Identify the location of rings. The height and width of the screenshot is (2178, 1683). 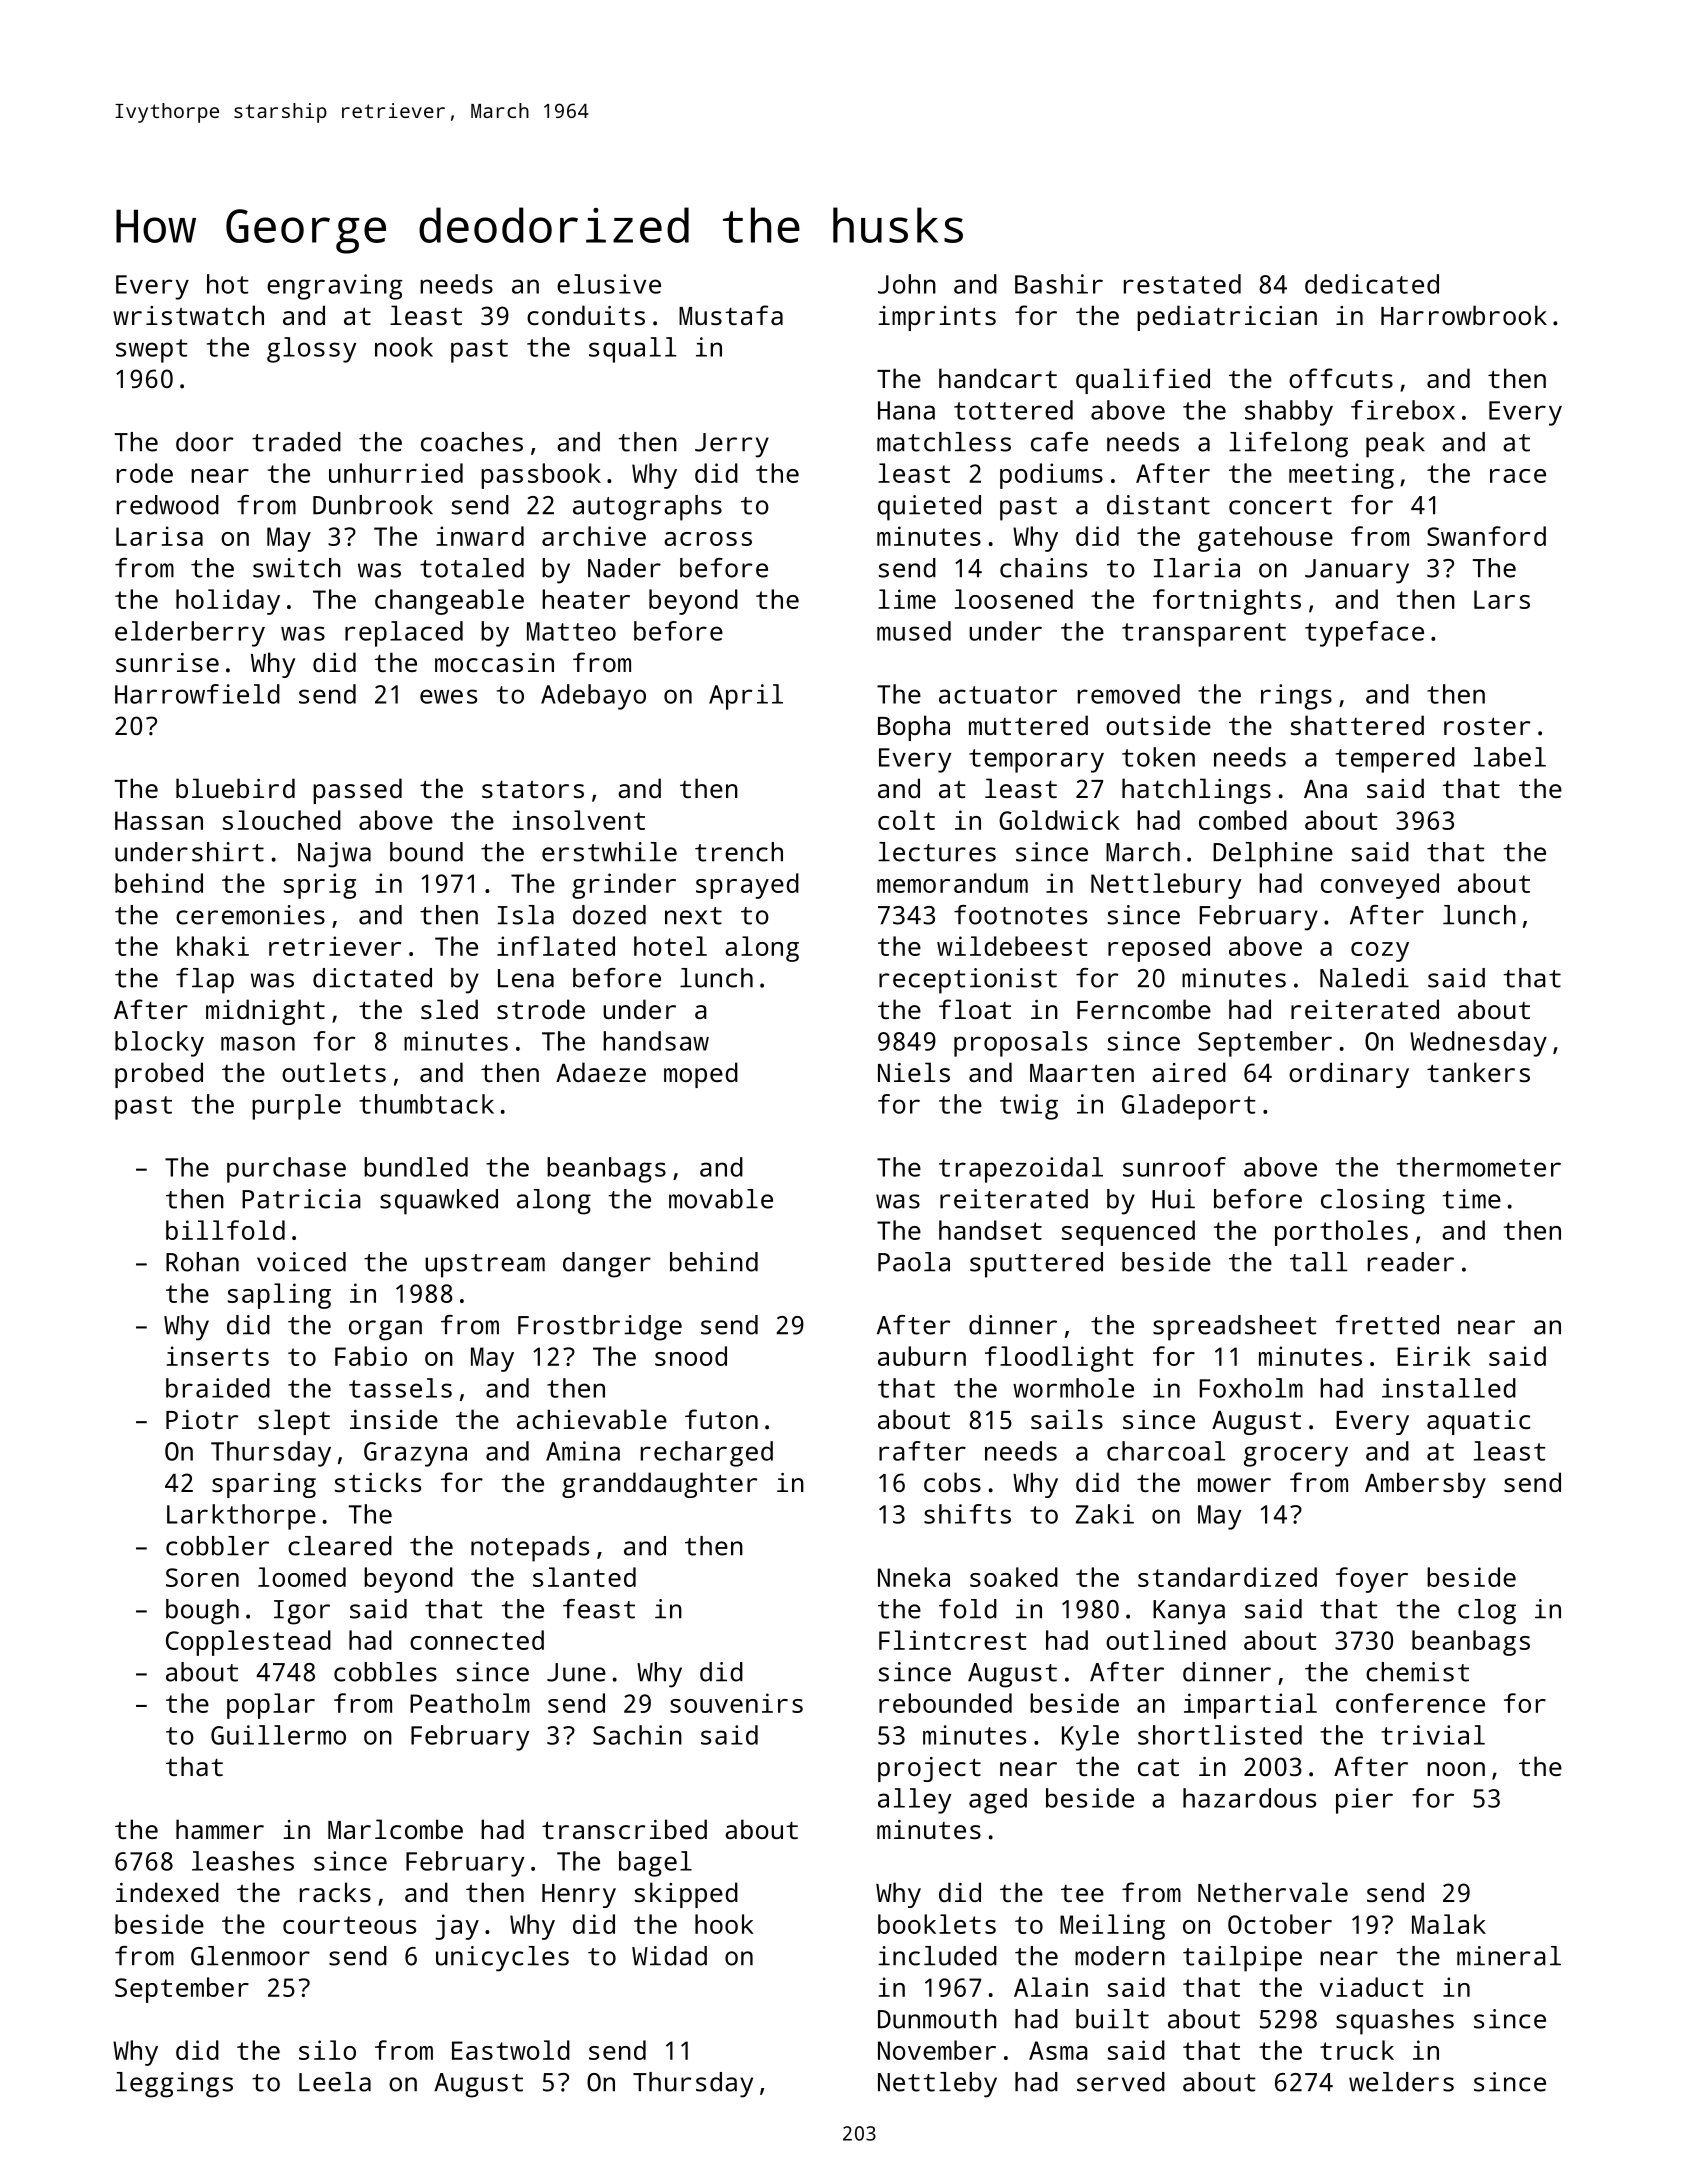
(1296, 697).
